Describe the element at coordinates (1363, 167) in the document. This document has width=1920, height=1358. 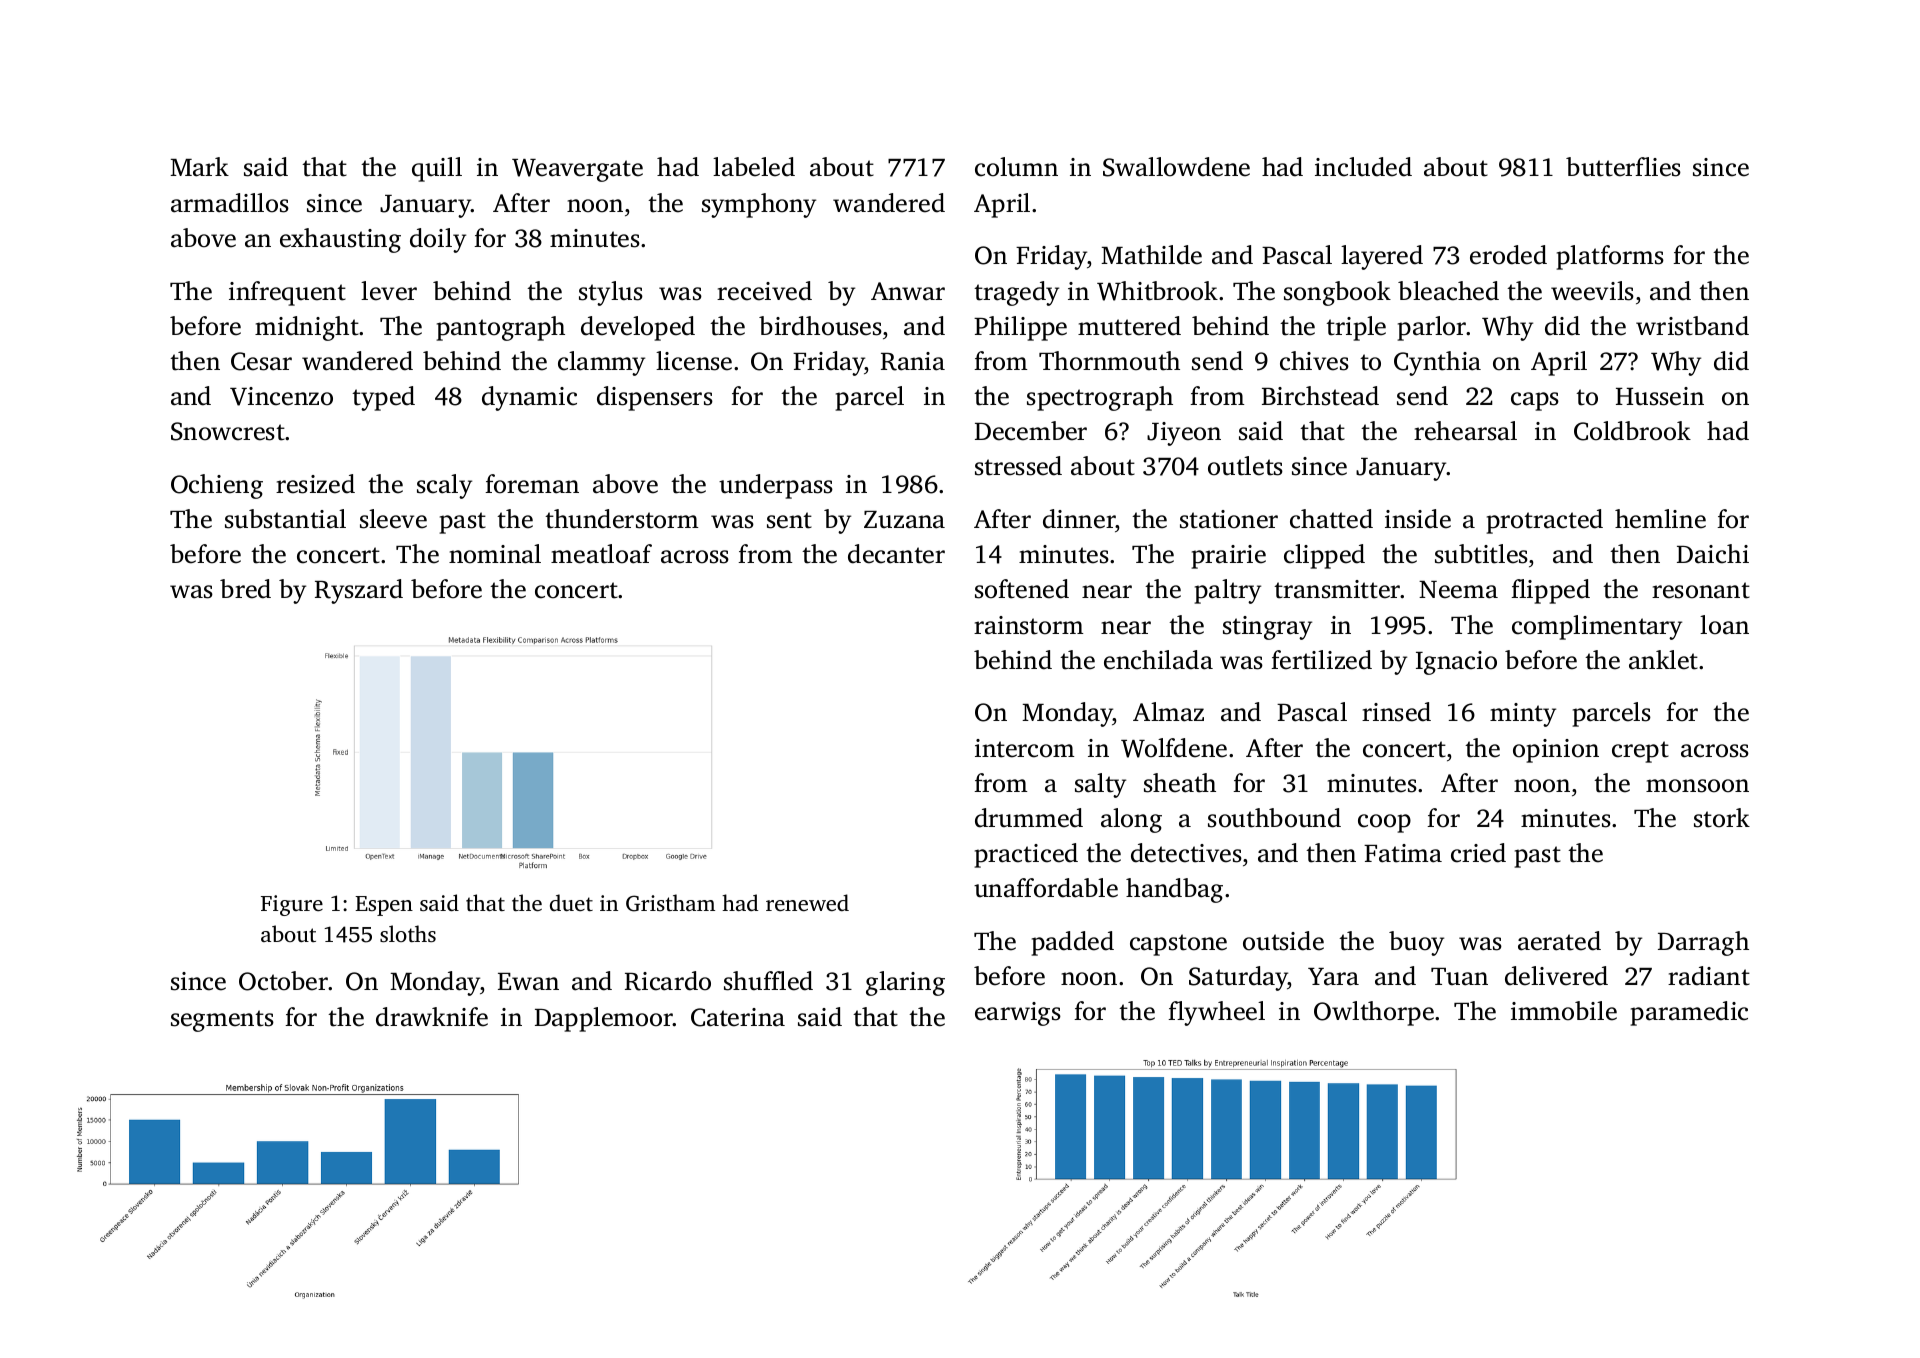
I see `included` at that location.
